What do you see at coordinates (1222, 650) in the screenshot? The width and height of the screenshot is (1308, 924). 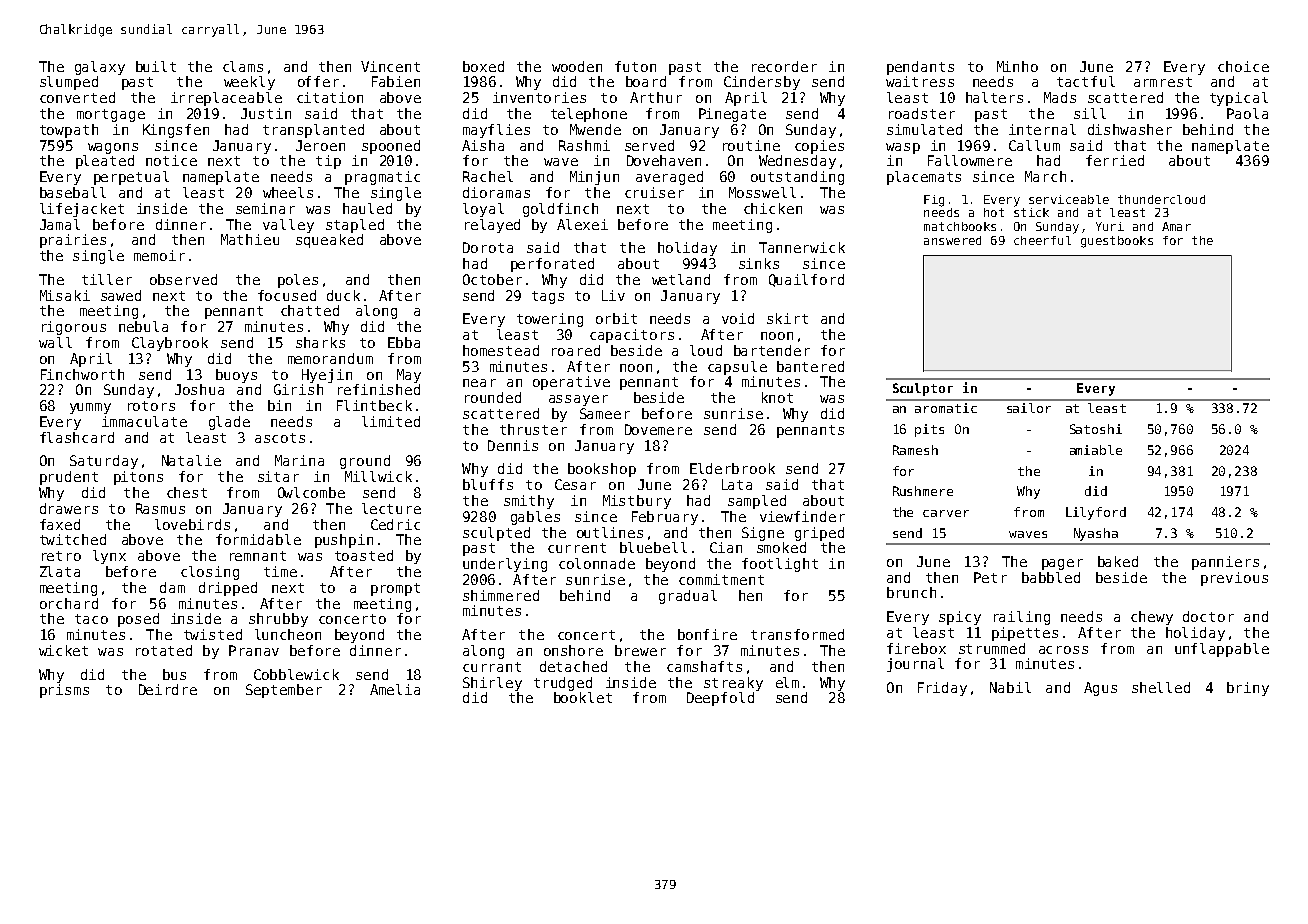 I see `unflappable` at bounding box center [1222, 650].
